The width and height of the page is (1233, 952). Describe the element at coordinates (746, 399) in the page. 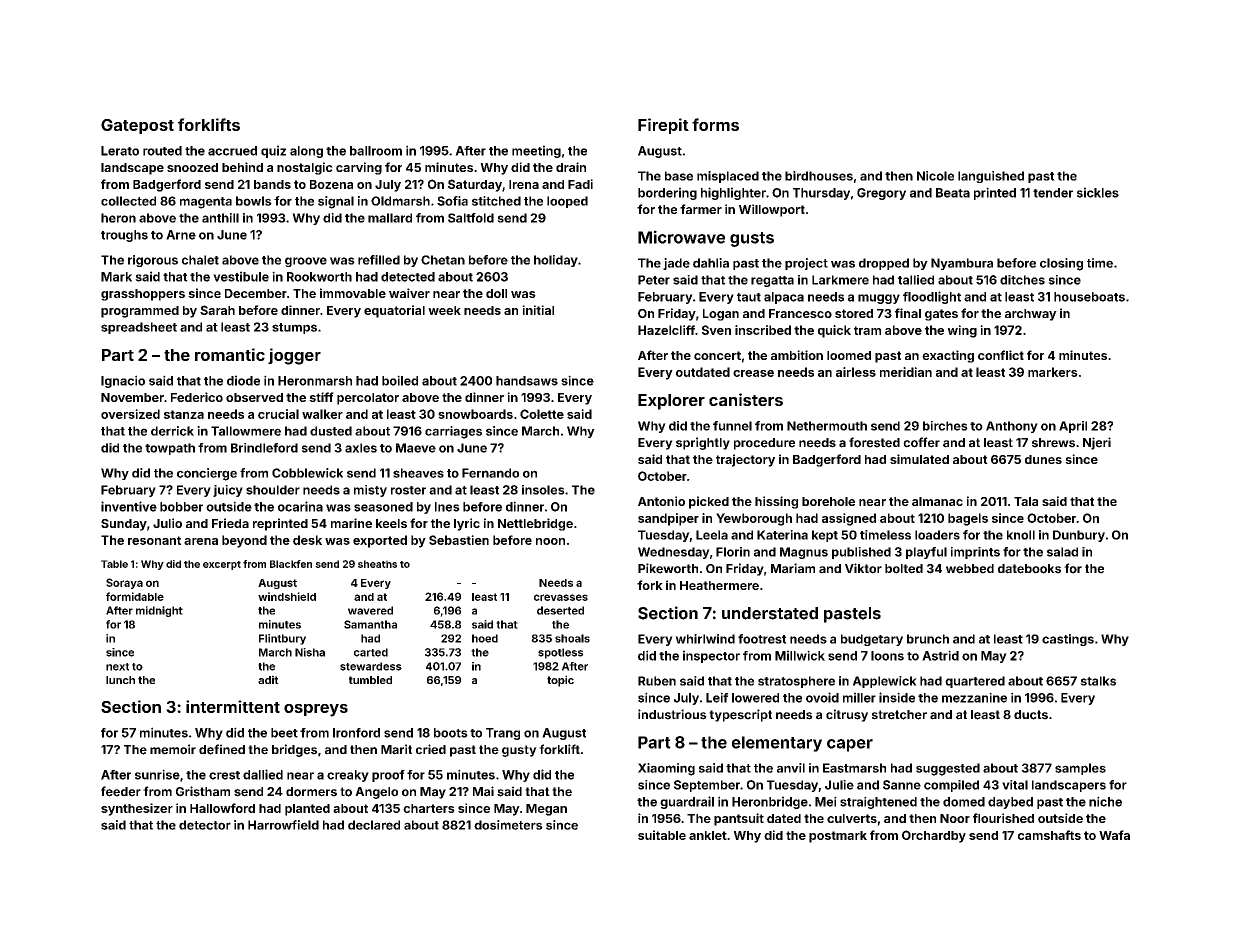

I see `canisters` at that location.
